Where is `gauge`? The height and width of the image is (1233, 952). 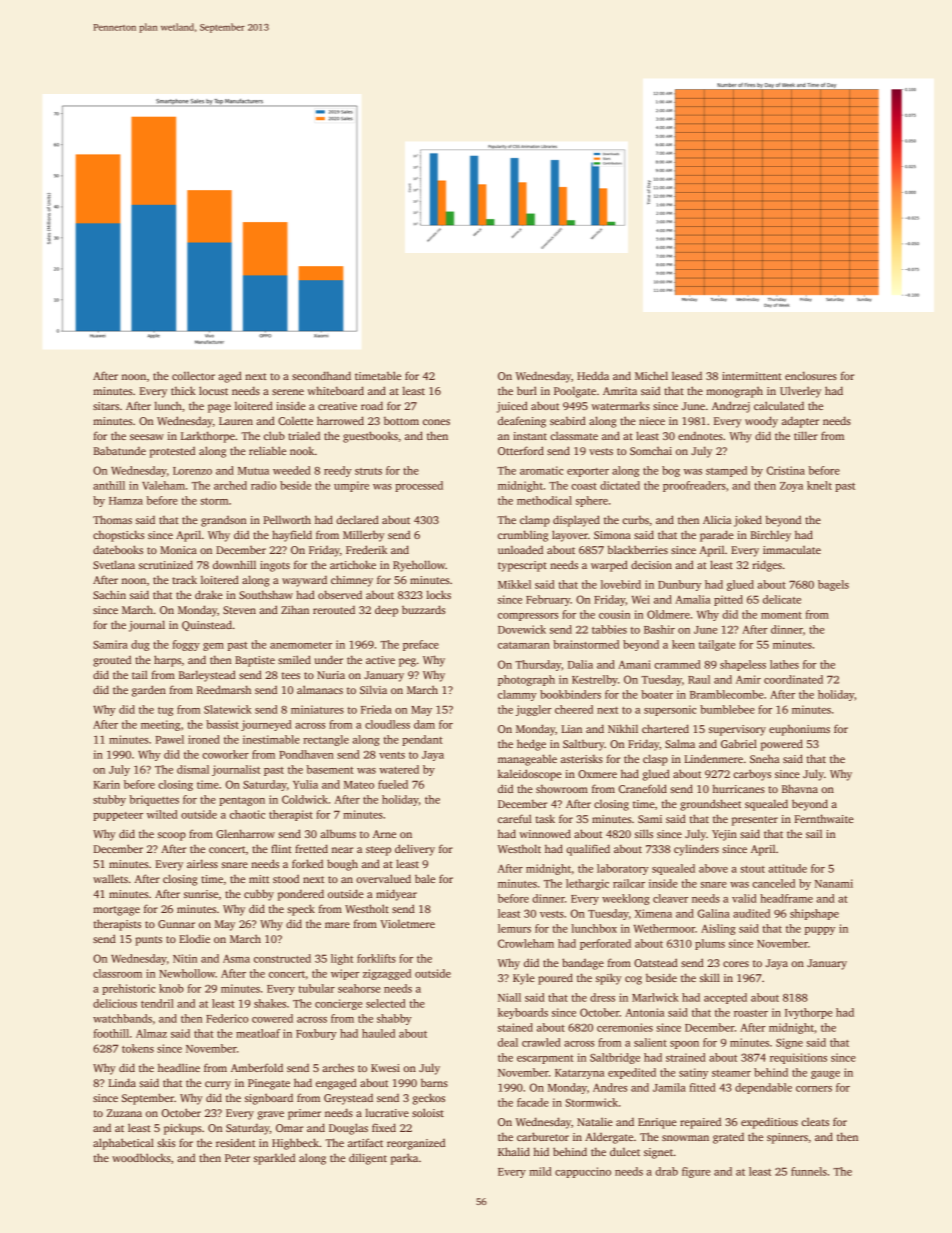 gauge is located at coordinates (825, 1075).
